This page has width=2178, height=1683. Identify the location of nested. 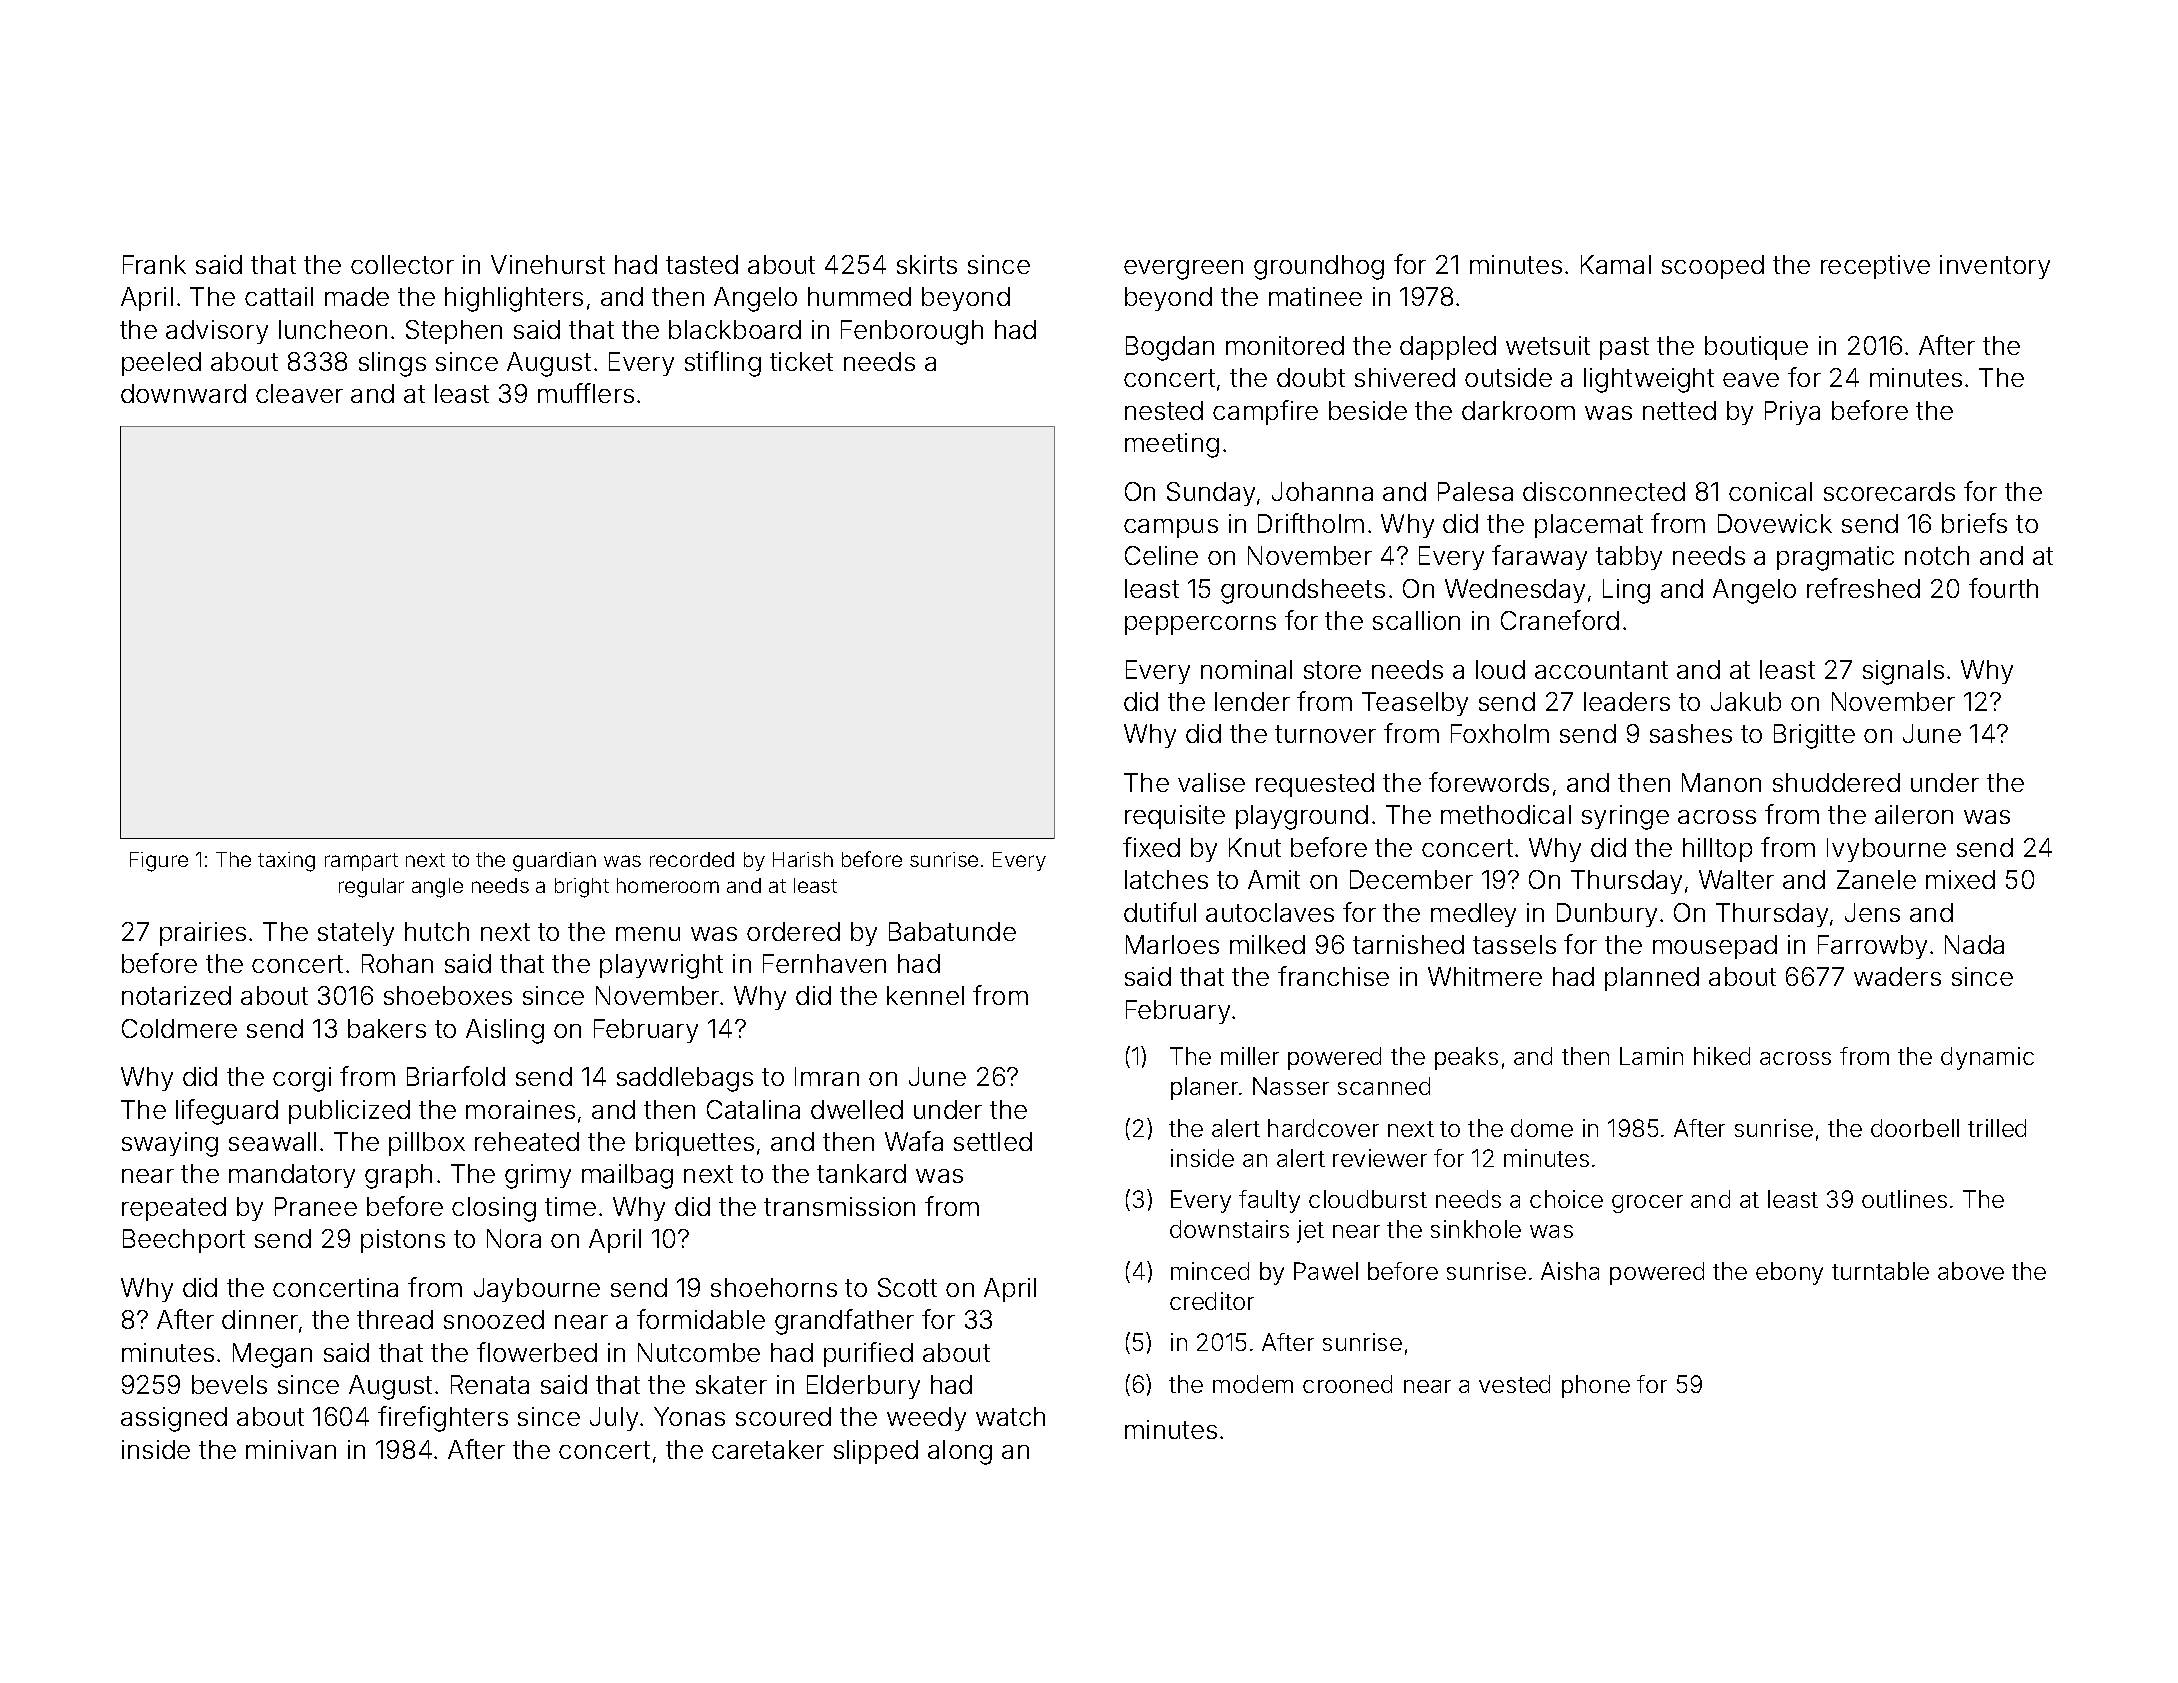
(1164, 410).
